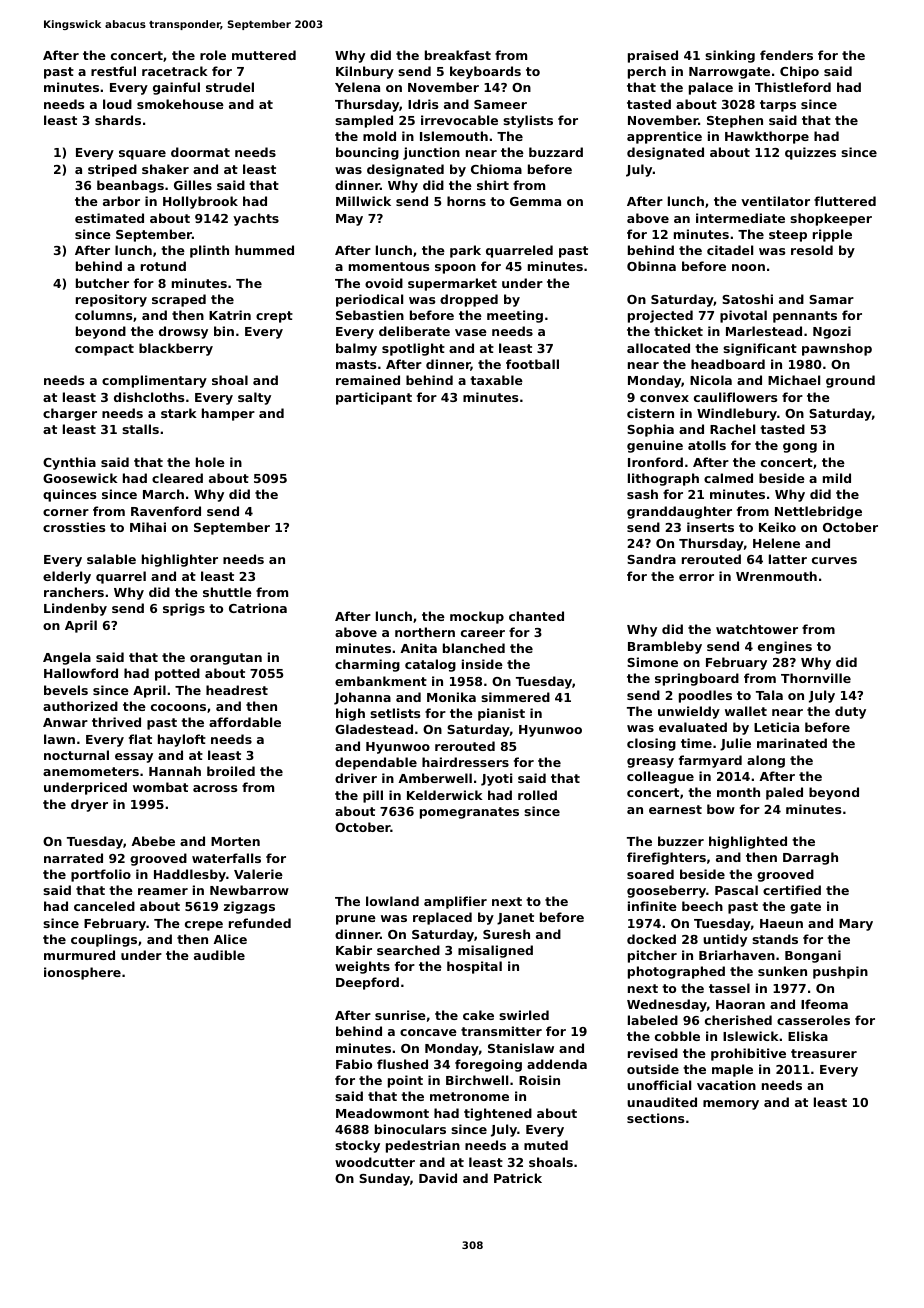 This document has height=1308, width=924. Describe the element at coordinates (696, 577) in the document. I see `error` at that location.
